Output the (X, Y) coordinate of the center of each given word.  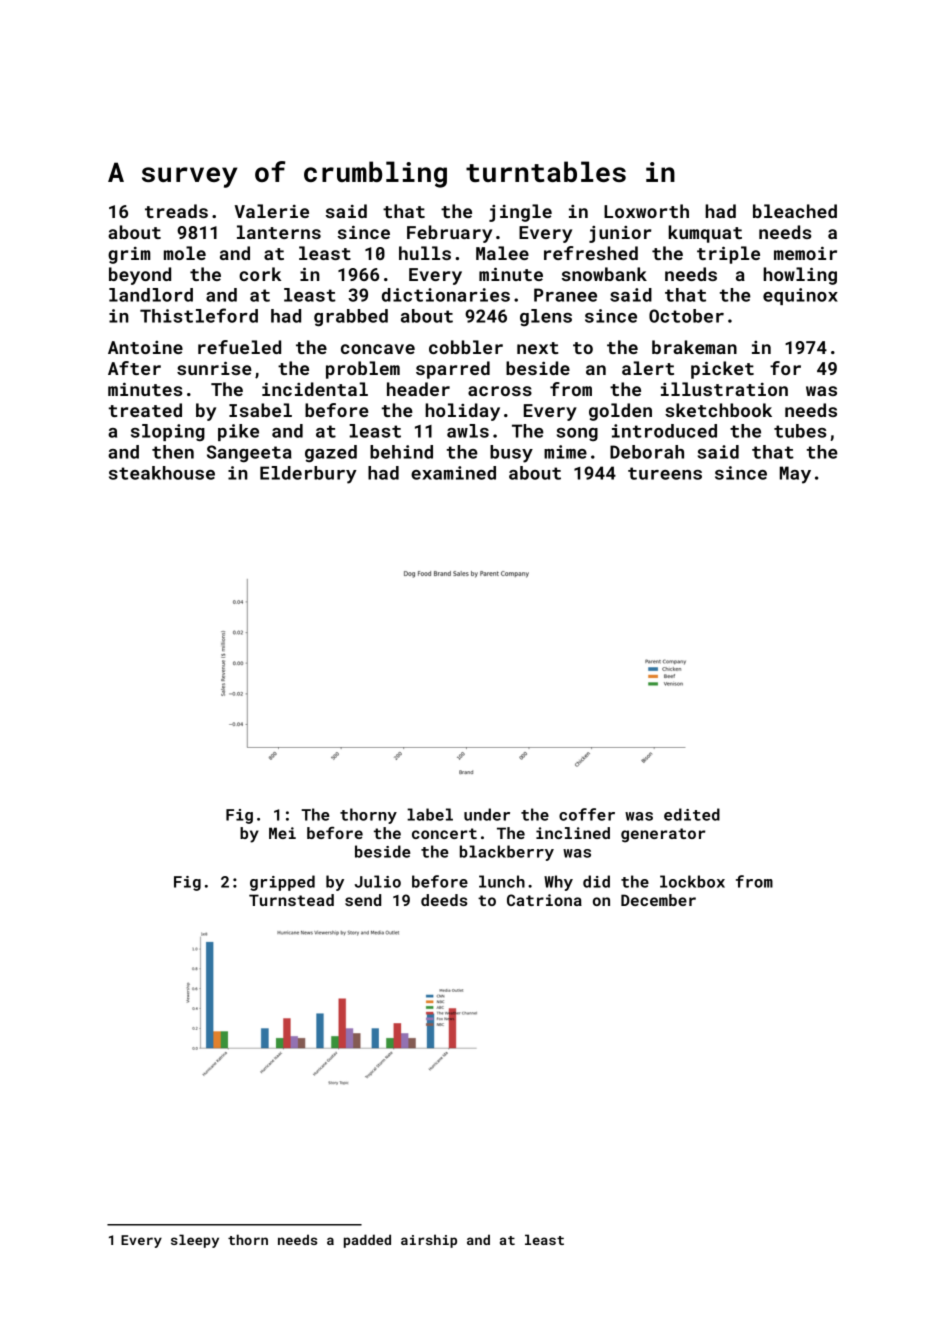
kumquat (705, 234)
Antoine (145, 347)
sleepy (195, 1241)
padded (367, 1241)
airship (429, 1241)
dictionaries (446, 295)
